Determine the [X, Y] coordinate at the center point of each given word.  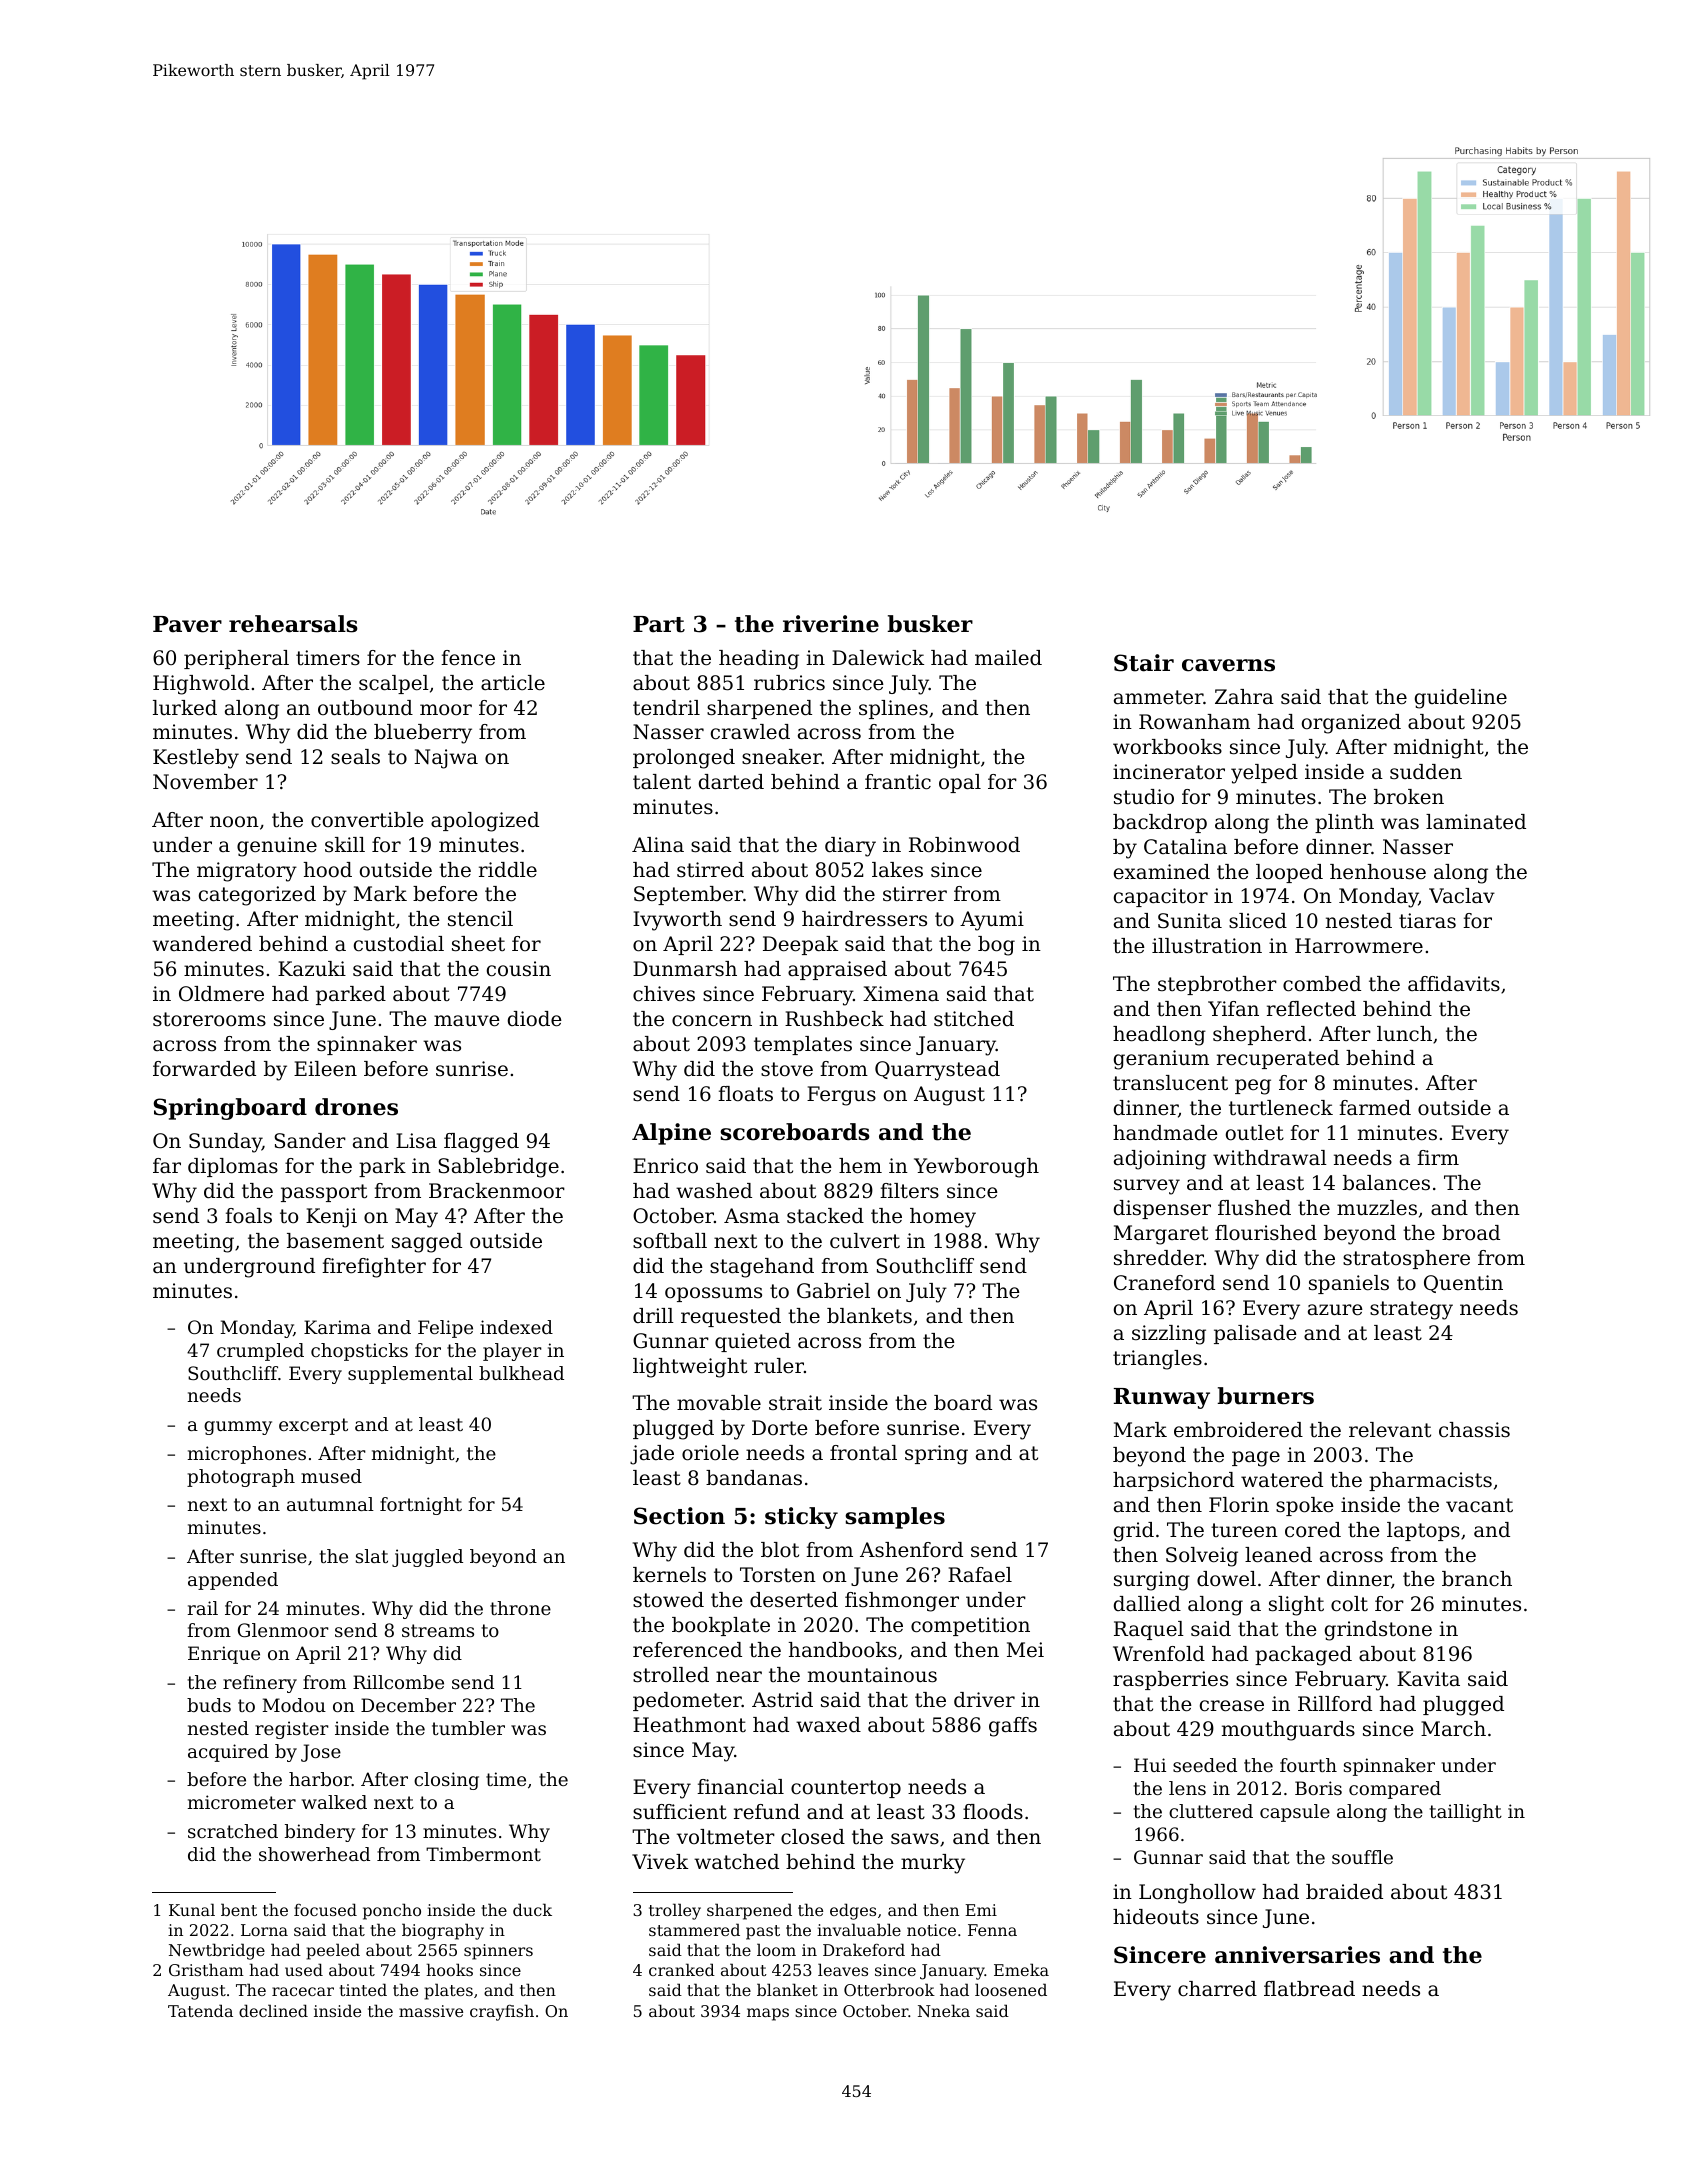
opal [960, 783]
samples [895, 1518]
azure [1335, 1310]
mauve [467, 1021]
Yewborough [976, 1168]
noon [234, 821]
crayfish [502, 2012]
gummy [238, 1428]
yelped [1264, 774]
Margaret [1161, 1235]
